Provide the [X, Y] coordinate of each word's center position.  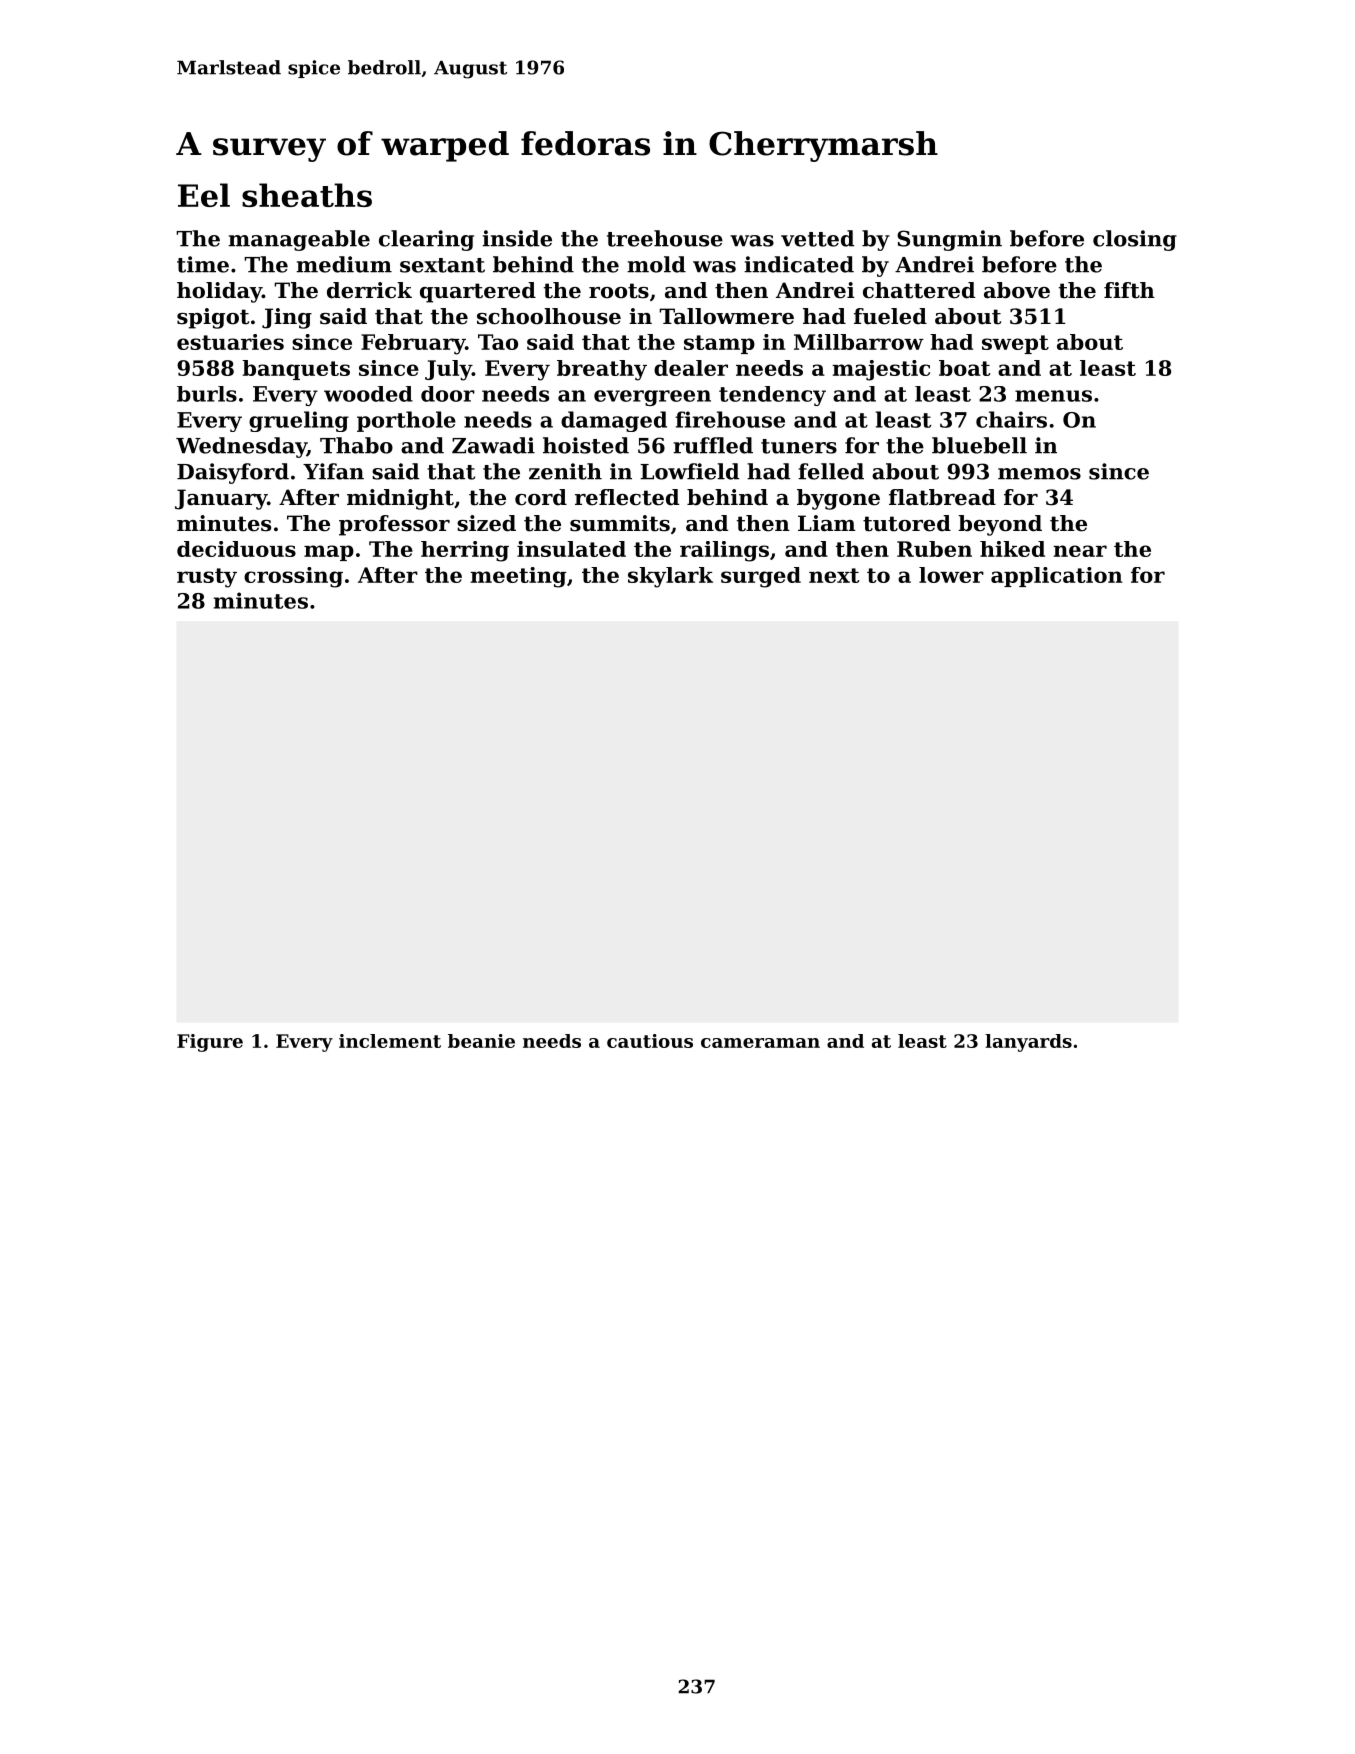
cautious [650, 1041]
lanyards [1028, 1043]
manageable [299, 240]
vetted [817, 238]
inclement [390, 1041]
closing [1135, 240]
